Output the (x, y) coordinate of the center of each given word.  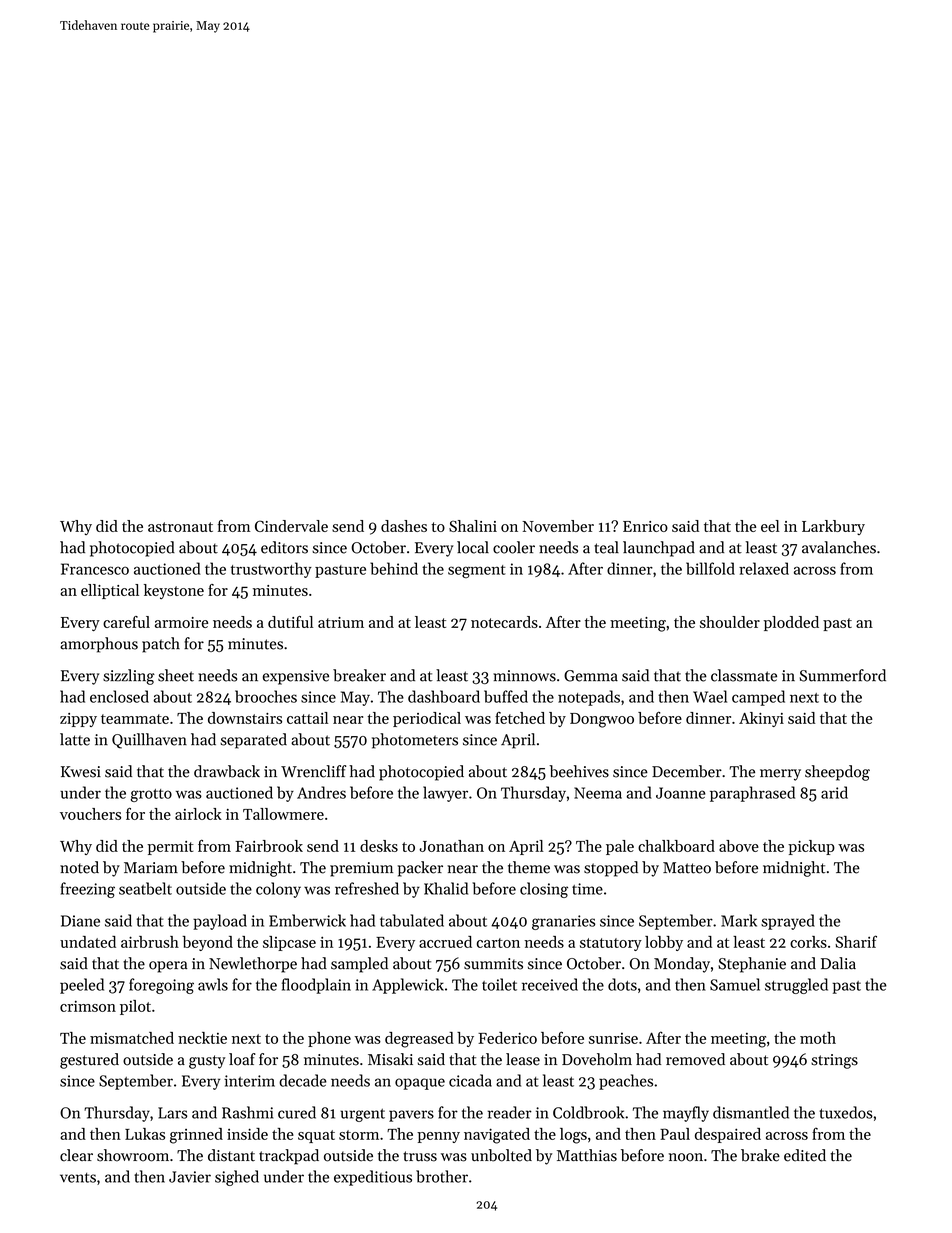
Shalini (473, 526)
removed (695, 1059)
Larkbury (833, 527)
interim (249, 1081)
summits (493, 964)
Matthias (587, 1155)
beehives (579, 771)
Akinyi (761, 719)
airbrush (150, 942)
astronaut (180, 527)
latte (75, 739)
